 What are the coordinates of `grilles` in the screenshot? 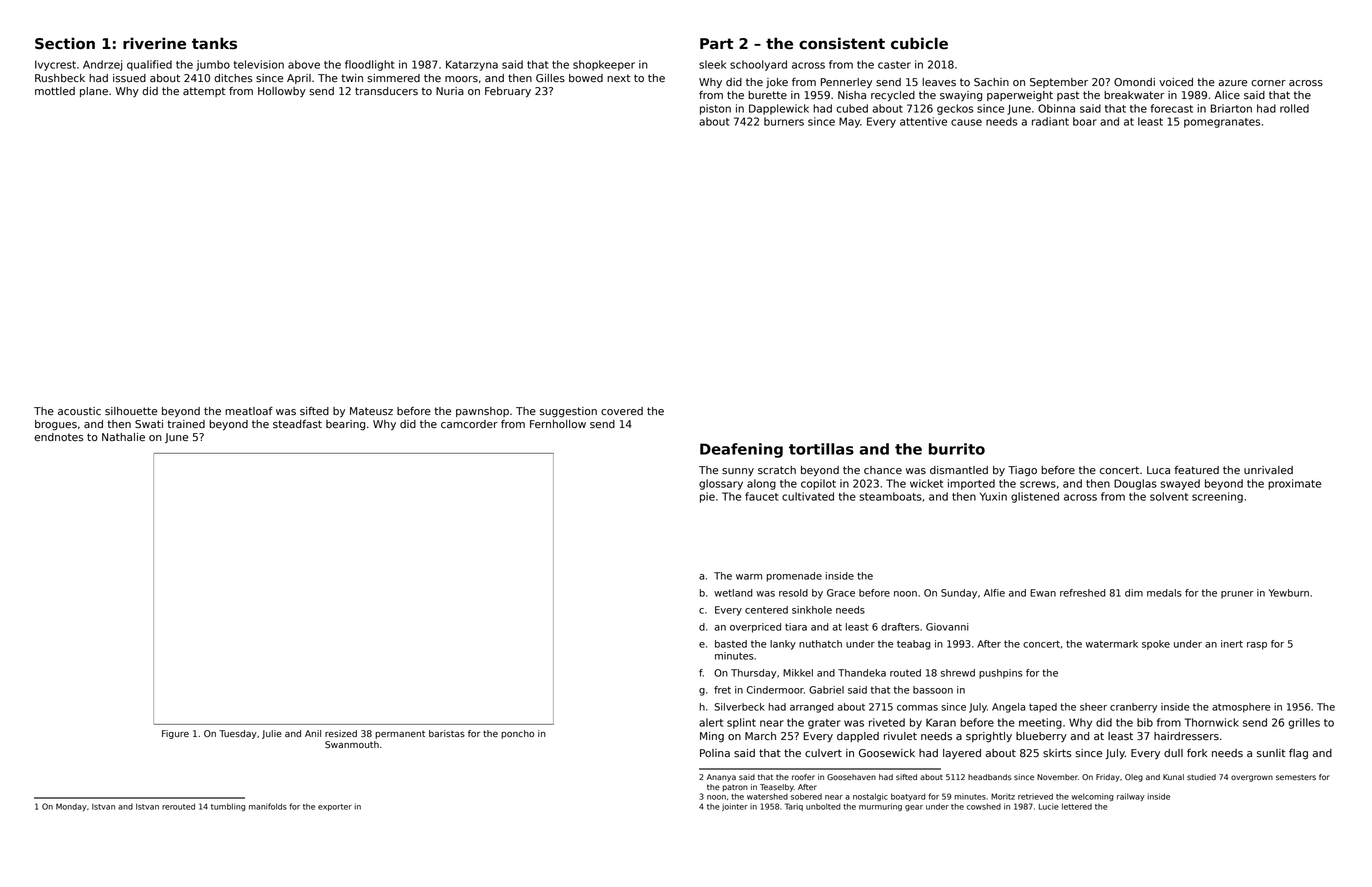 It's located at (1304, 723).
